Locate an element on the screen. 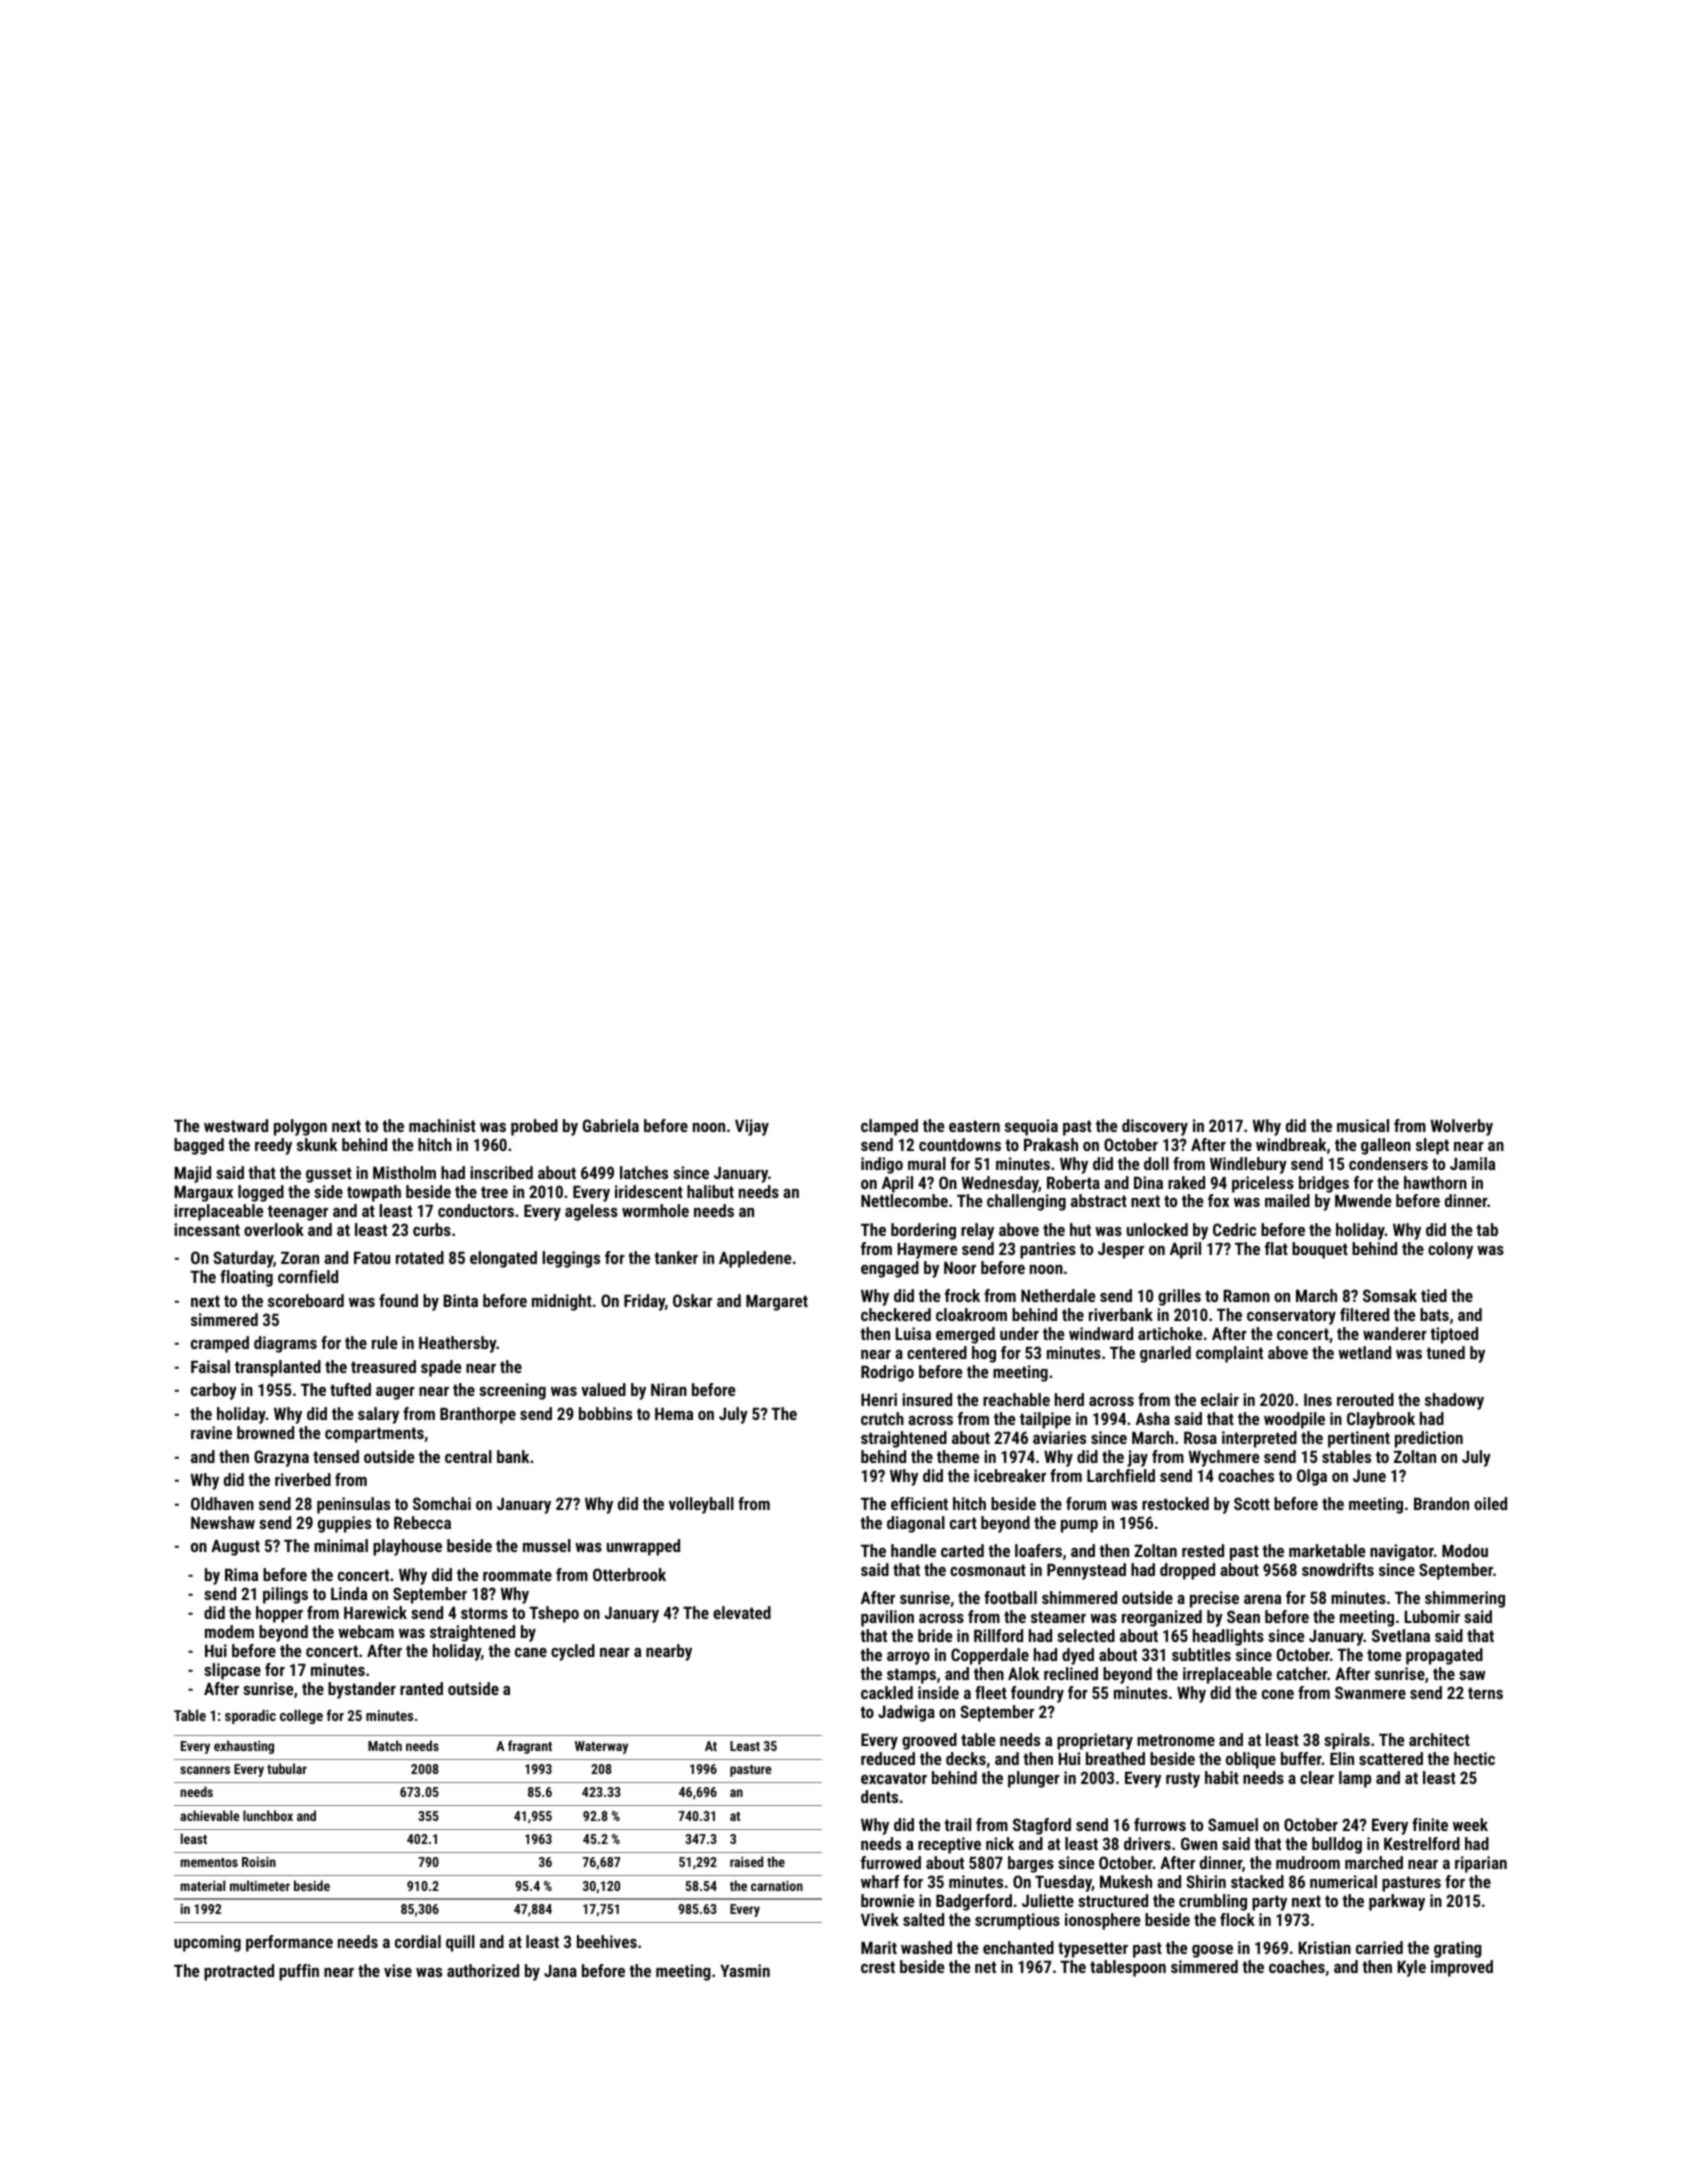 Image resolution: width=1683 pixels, height=2178 pixels. eastern is located at coordinates (974, 1126).
